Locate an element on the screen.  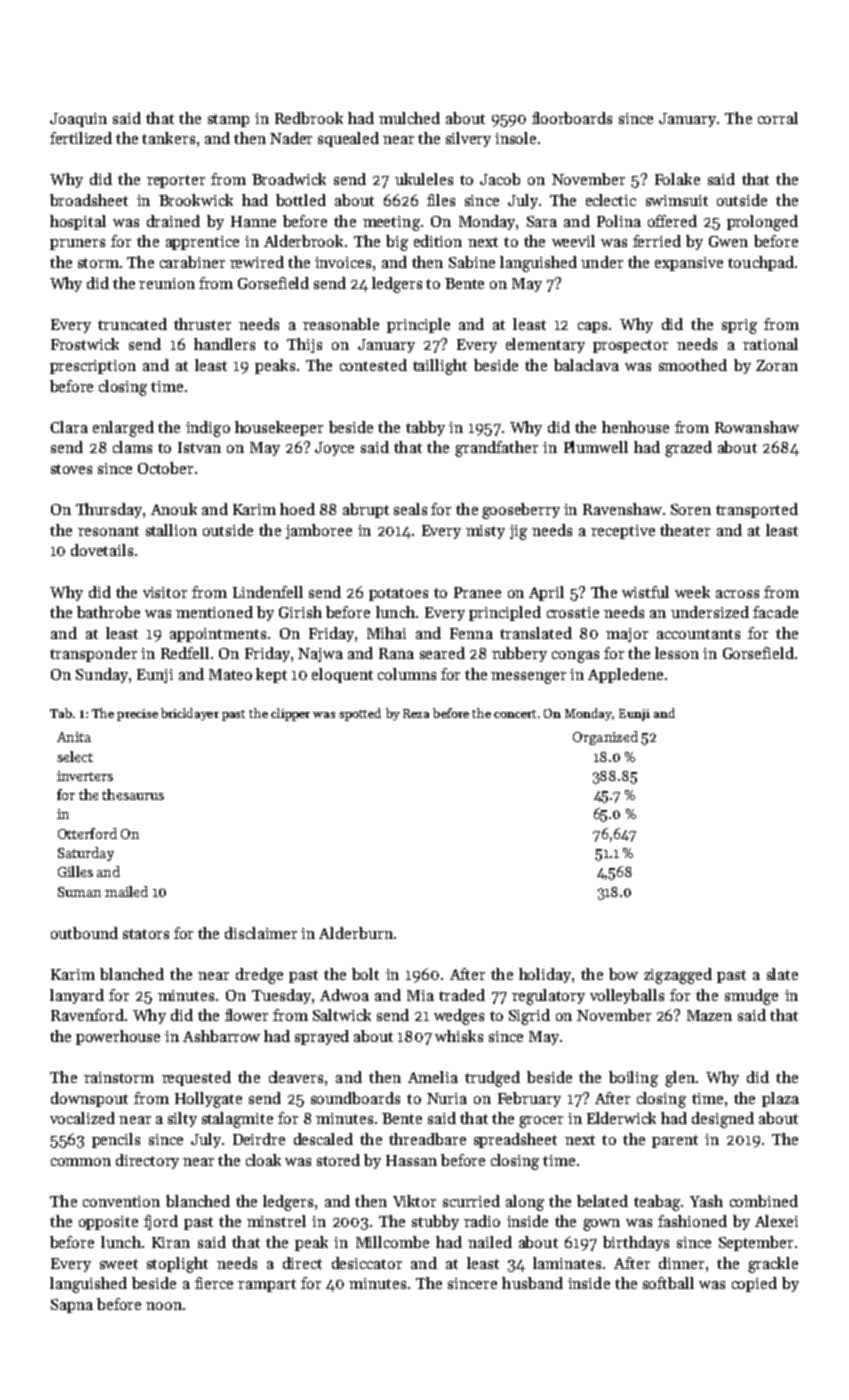
tankers is located at coordinates (168, 138).
